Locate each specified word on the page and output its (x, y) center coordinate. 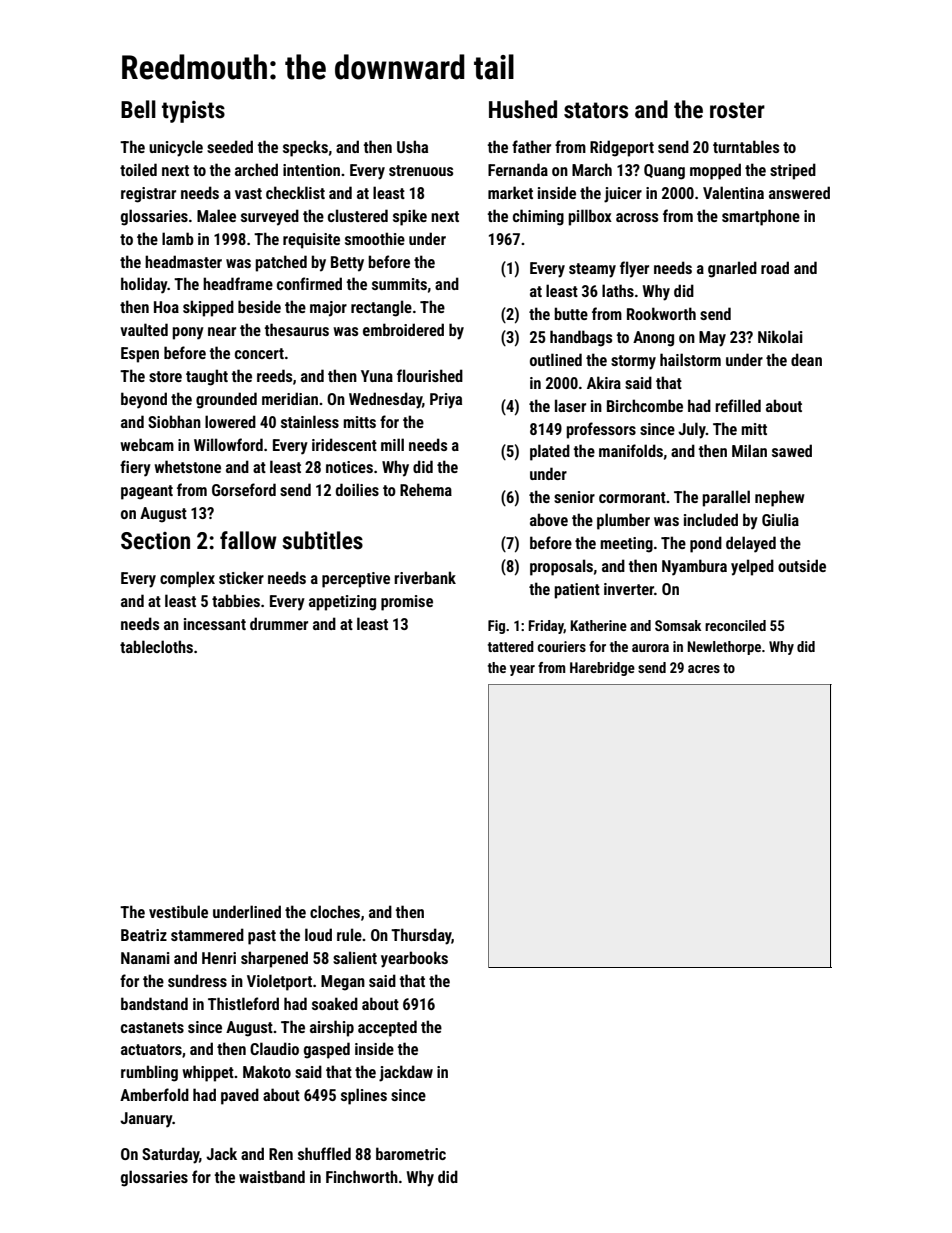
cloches (335, 911)
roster (737, 110)
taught (207, 377)
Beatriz (144, 935)
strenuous (421, 170)
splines (364, 1096)
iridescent (344, 444)
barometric (411, 1153)
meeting (626, 545)
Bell (138, 109)
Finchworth (362, 1176)
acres (704, 669)
